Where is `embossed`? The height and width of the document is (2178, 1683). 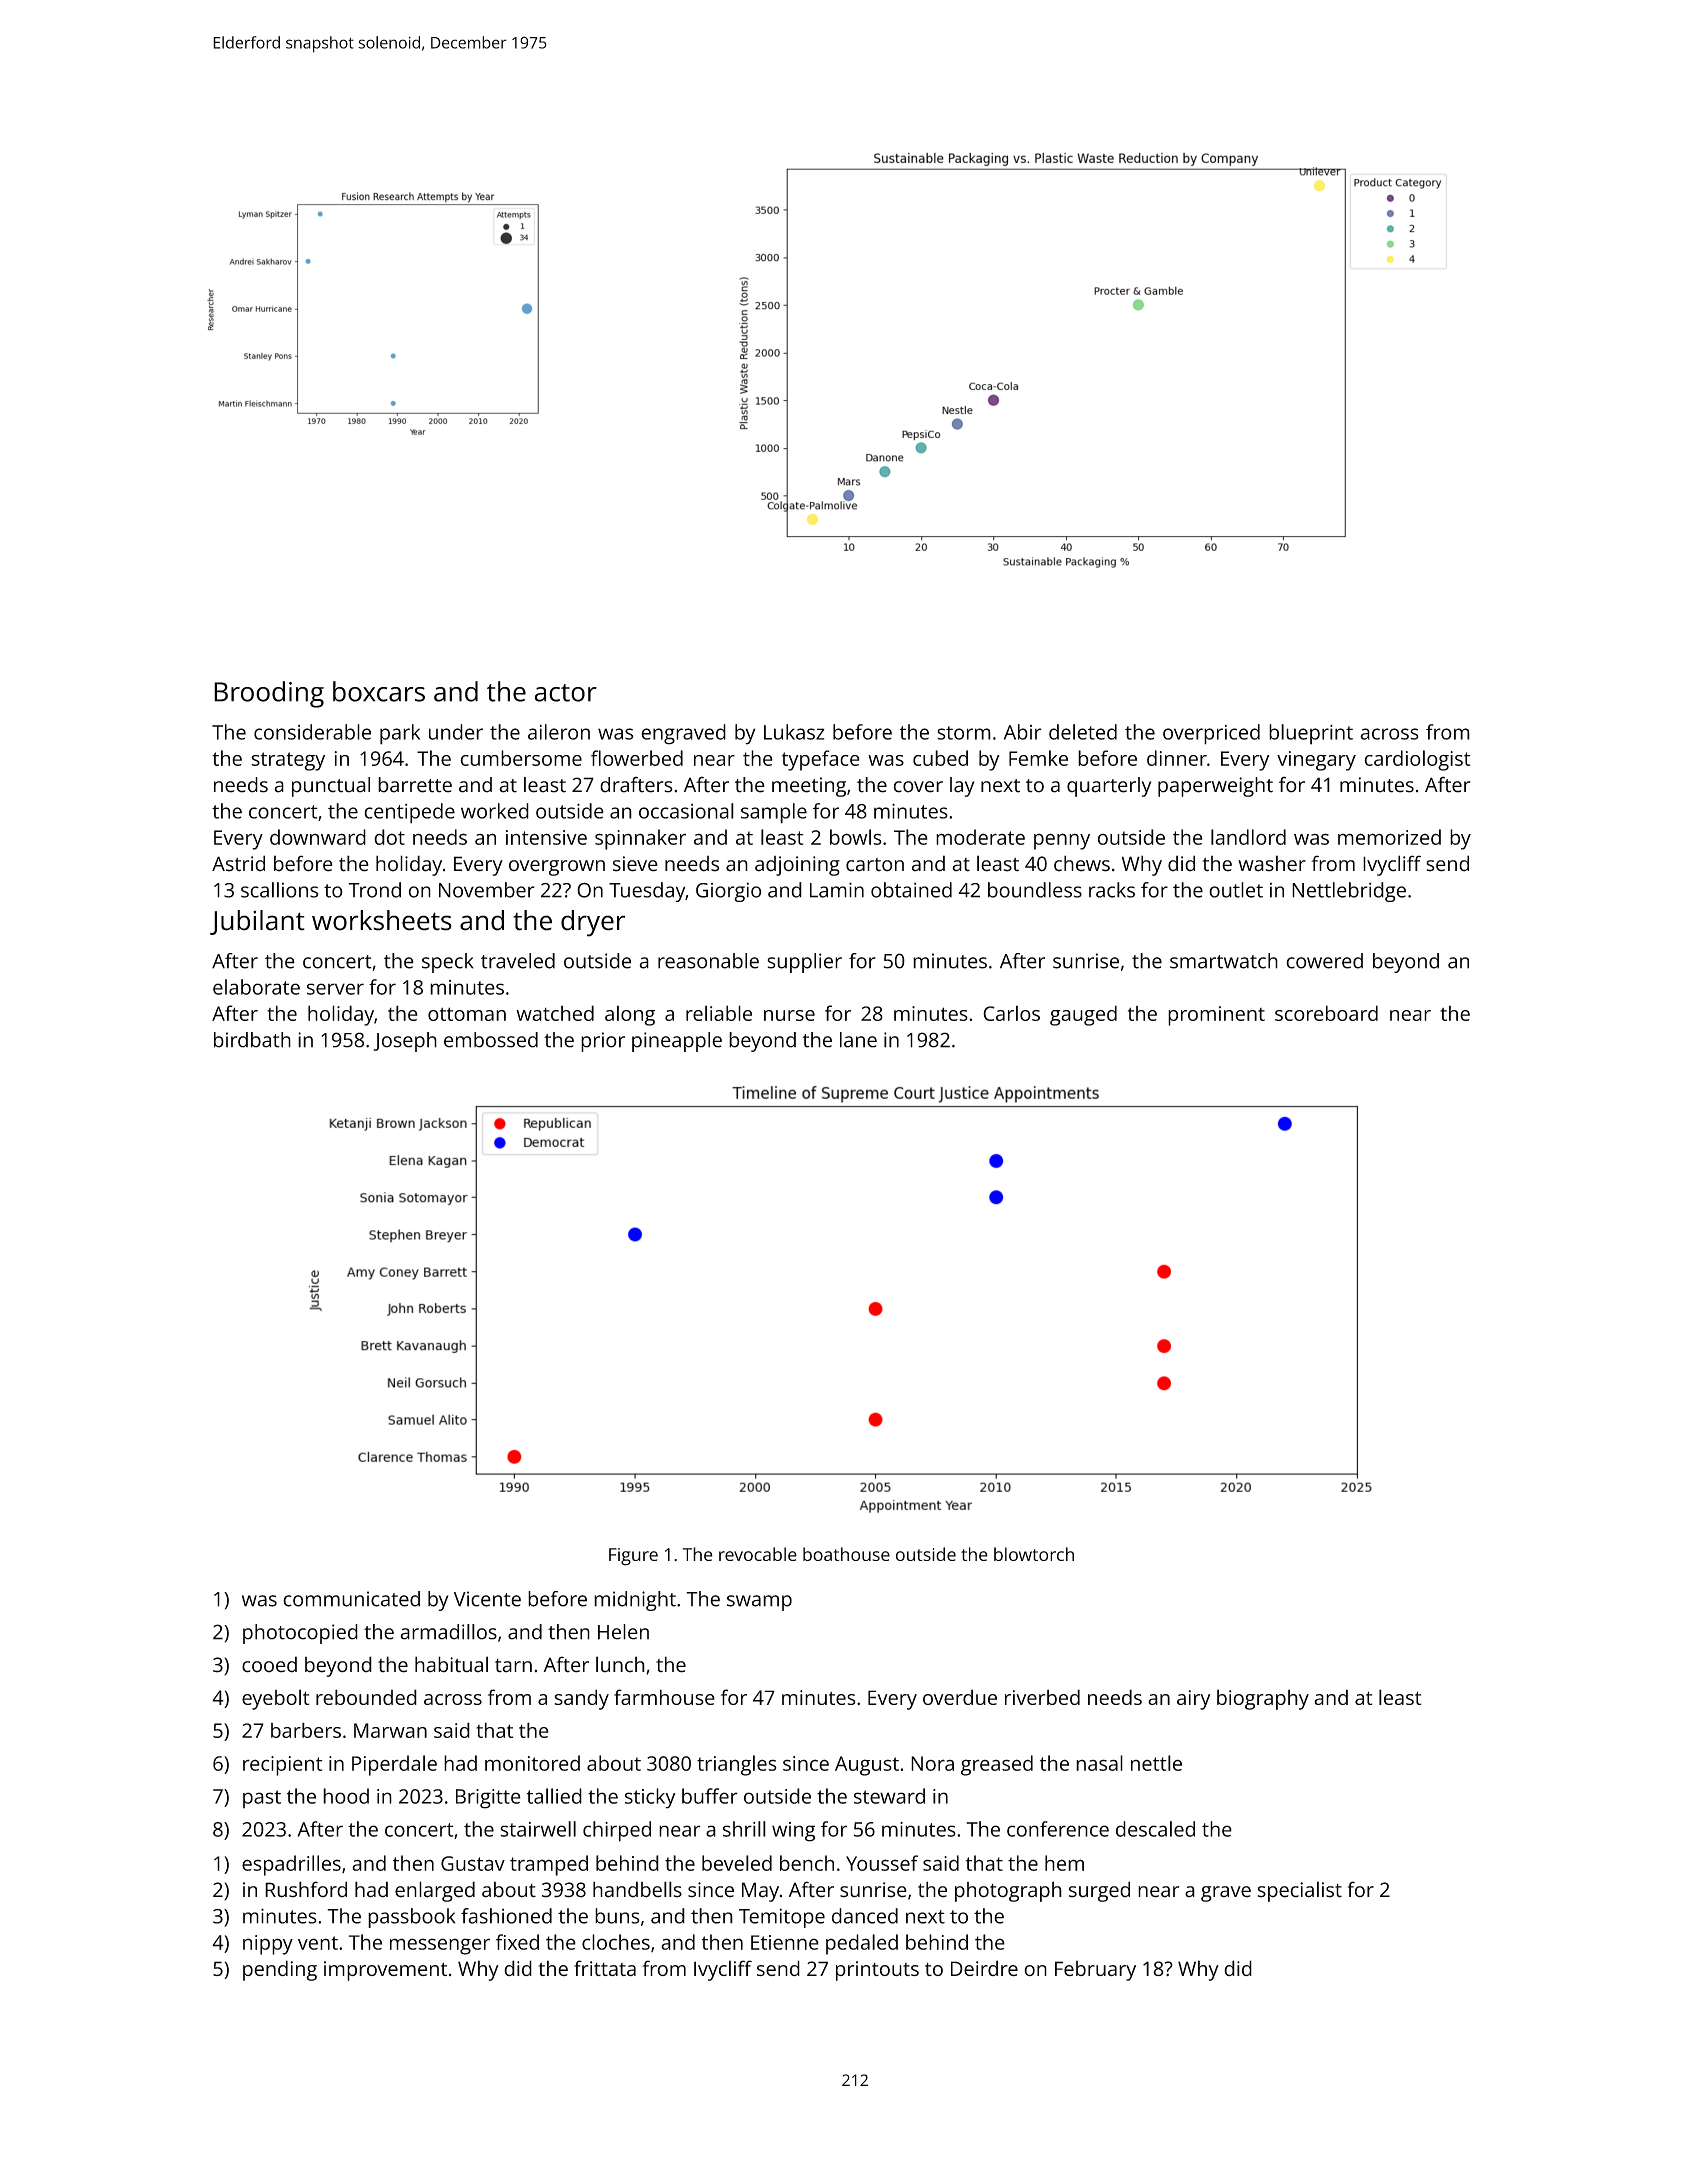
embossed is located at coordinates (491, 1040).
